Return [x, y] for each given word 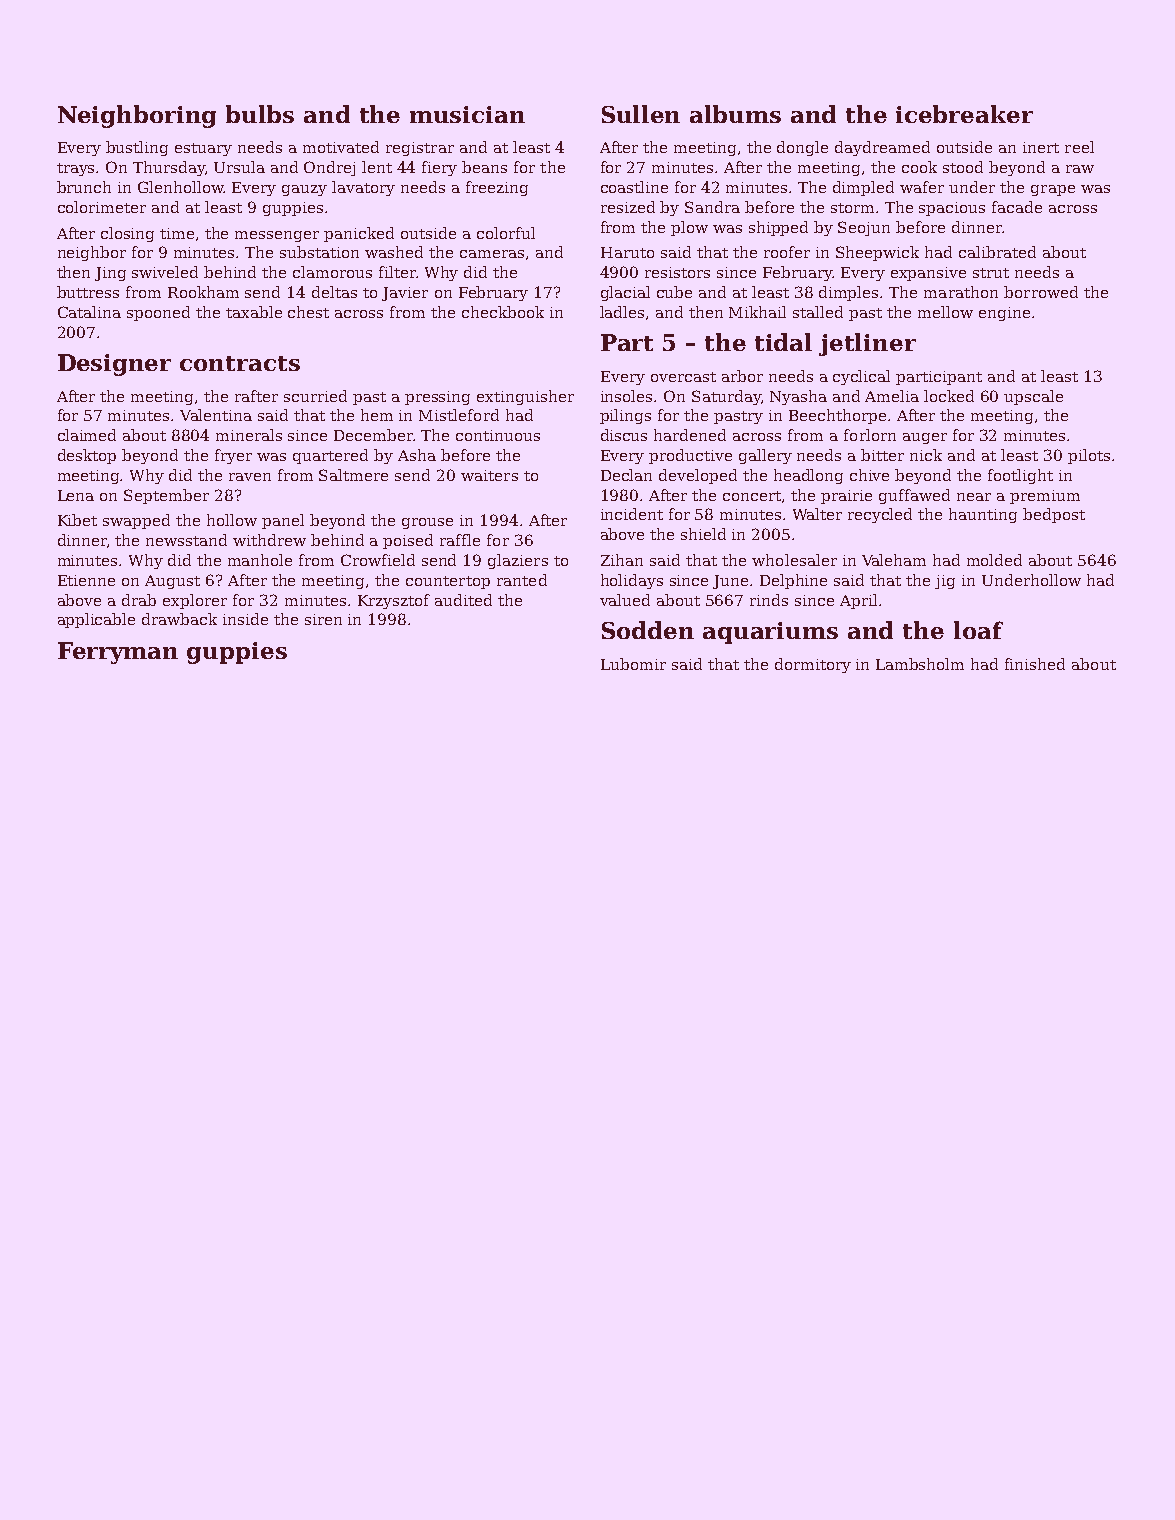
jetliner [867, 344]
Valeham [894, 560]
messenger [277, 236]
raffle [460, 540]
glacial [625, 293]
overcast [683, 377]
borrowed [1041, 292]
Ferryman [118, 653]
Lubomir [633, 664]
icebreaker [964, 114]
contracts [240, 363]
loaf [978, 630]
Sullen [641, 114]
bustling [137, 148]
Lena [76, 495]
